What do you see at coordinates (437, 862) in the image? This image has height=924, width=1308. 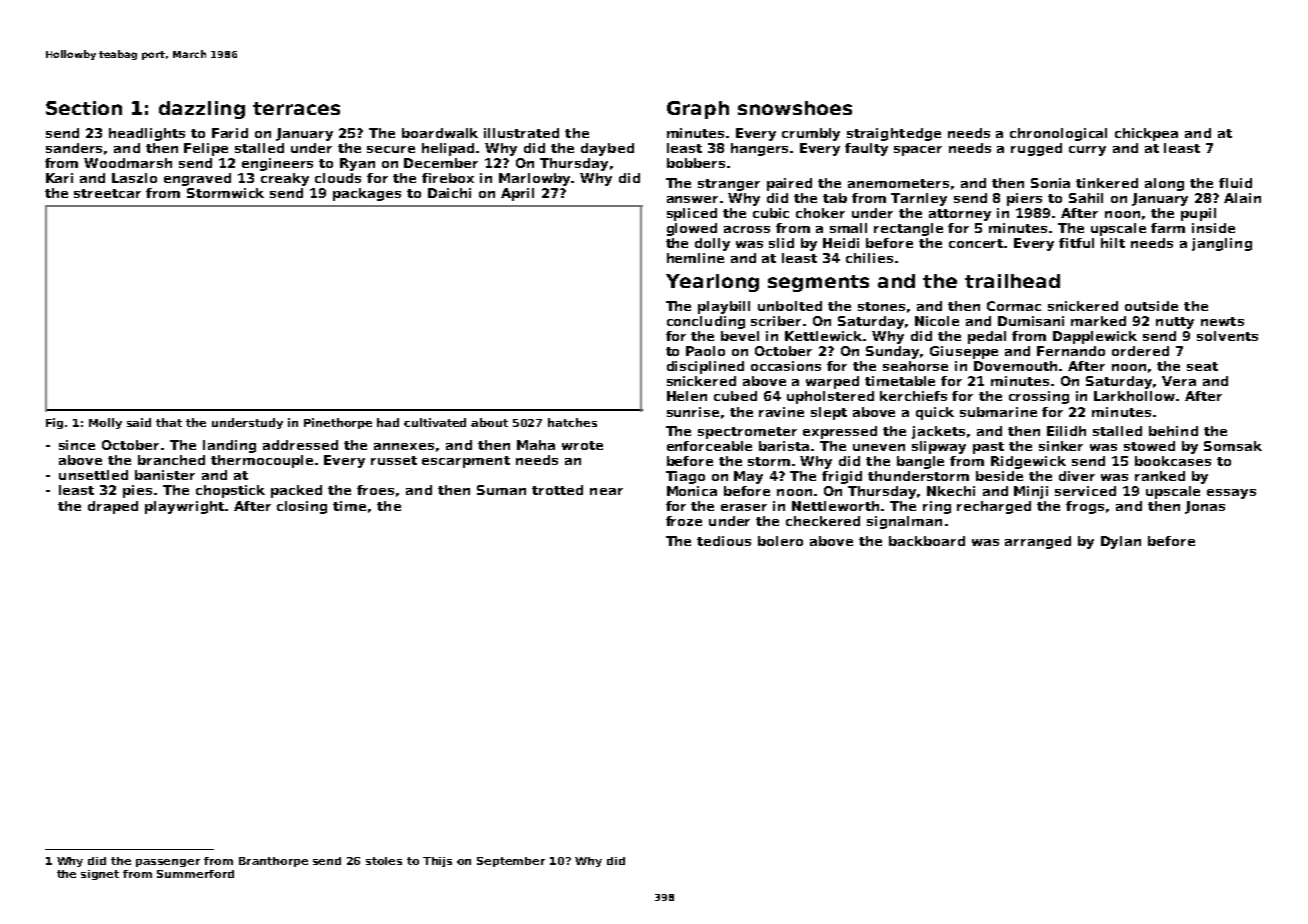 I see `Thijs` at bounding box center [437, 862].
